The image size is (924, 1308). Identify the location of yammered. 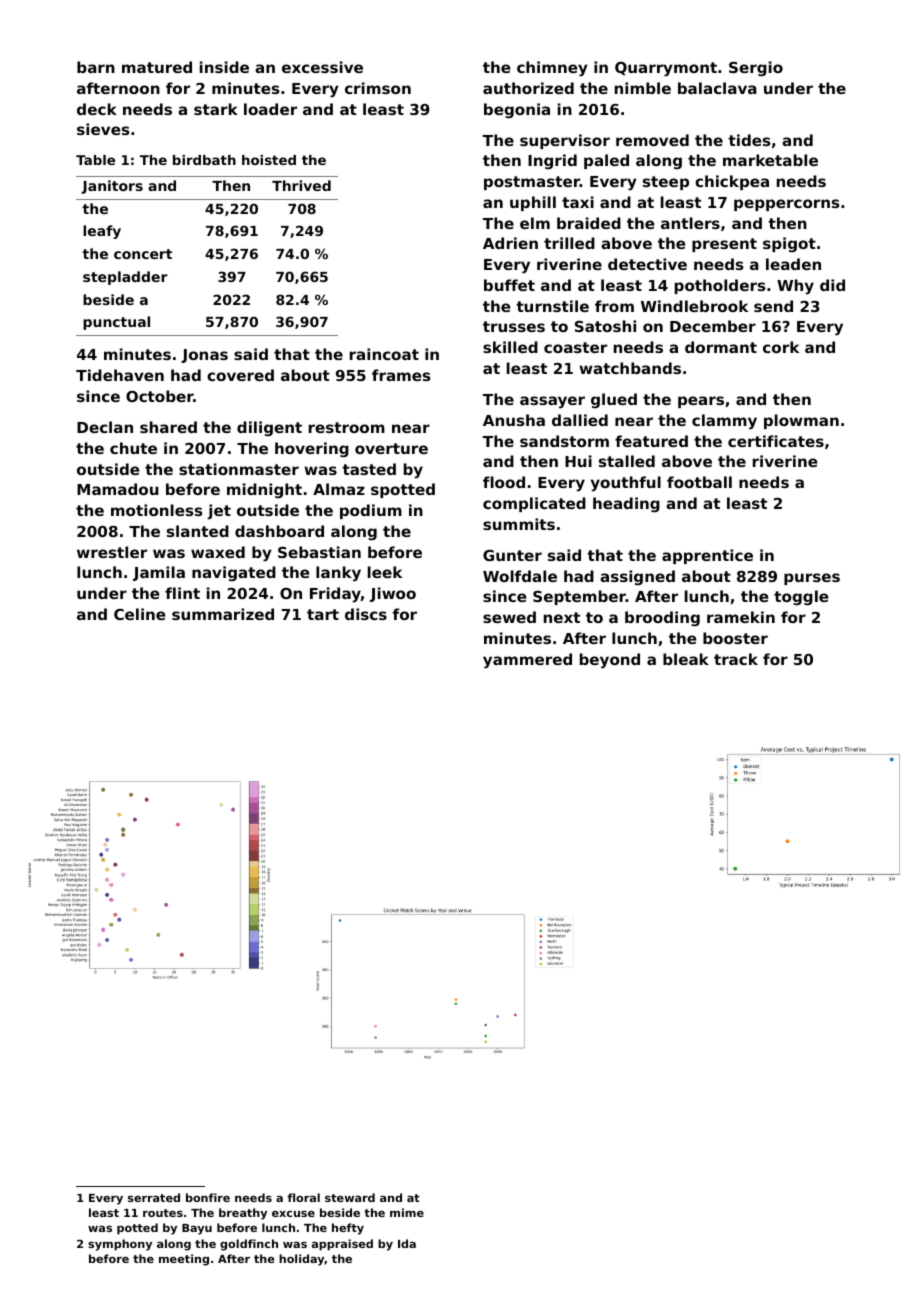
(527, 661).
